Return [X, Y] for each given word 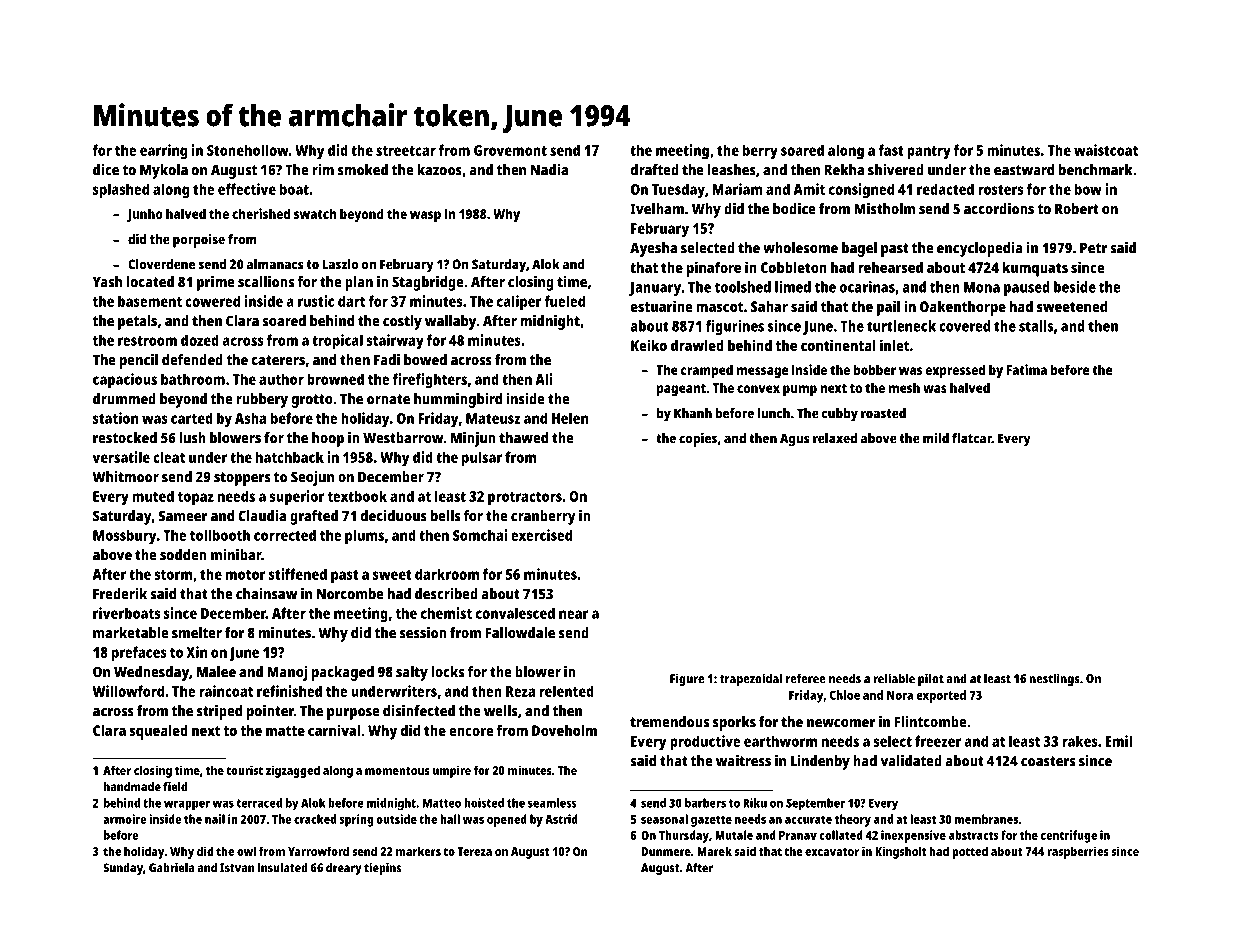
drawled [697, 345]
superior [297, 498]
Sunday [123, 869]
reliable [894, 678]
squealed [158, 732]
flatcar [972, 438]
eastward [1024, 170]
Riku [755, 803]
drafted [655, 170]
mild [936, 438]
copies [698, 439]
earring [163, 152]
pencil [139, 361]
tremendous [669, 722]
